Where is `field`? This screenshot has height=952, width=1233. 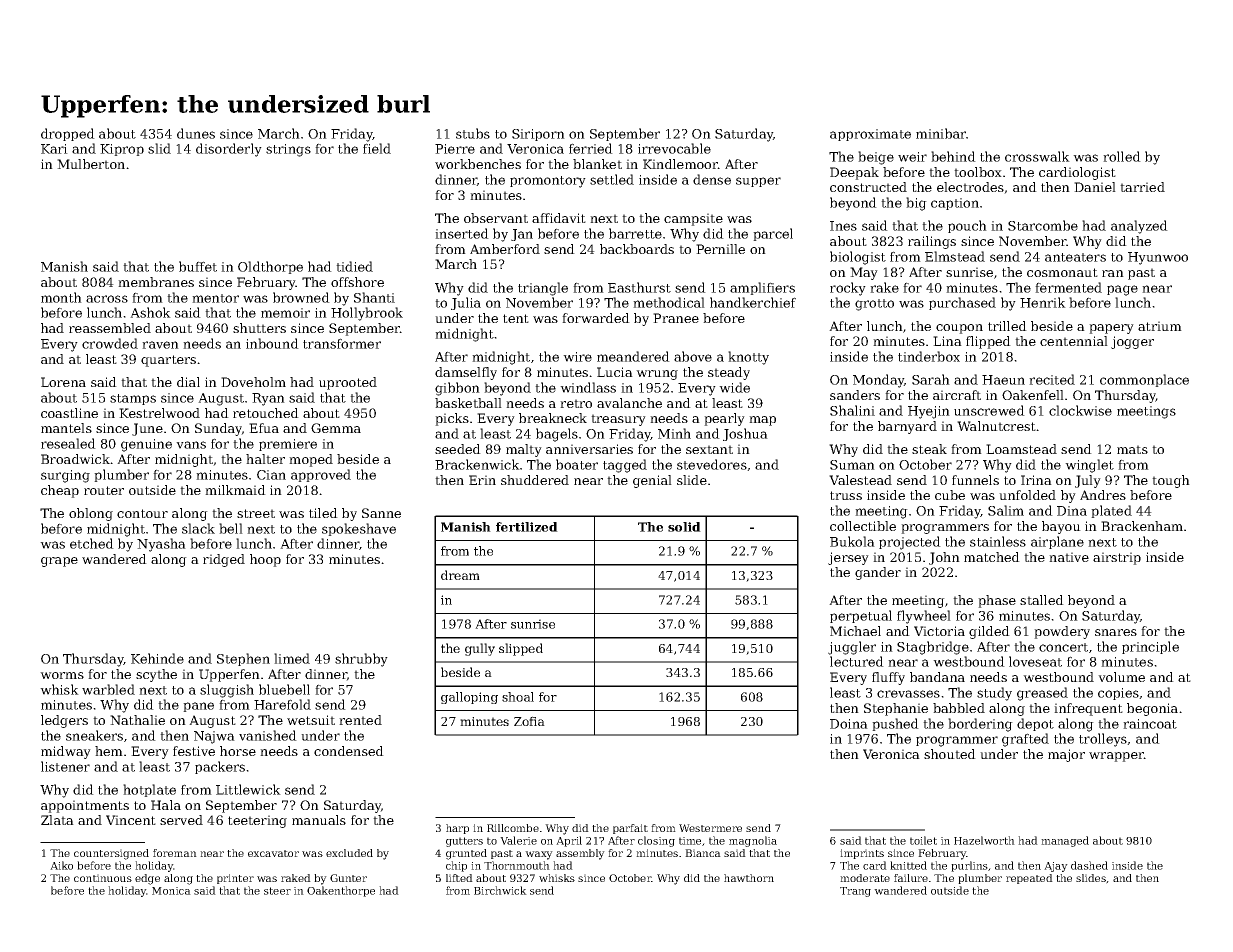
field is located at coordinates (377, 148).
